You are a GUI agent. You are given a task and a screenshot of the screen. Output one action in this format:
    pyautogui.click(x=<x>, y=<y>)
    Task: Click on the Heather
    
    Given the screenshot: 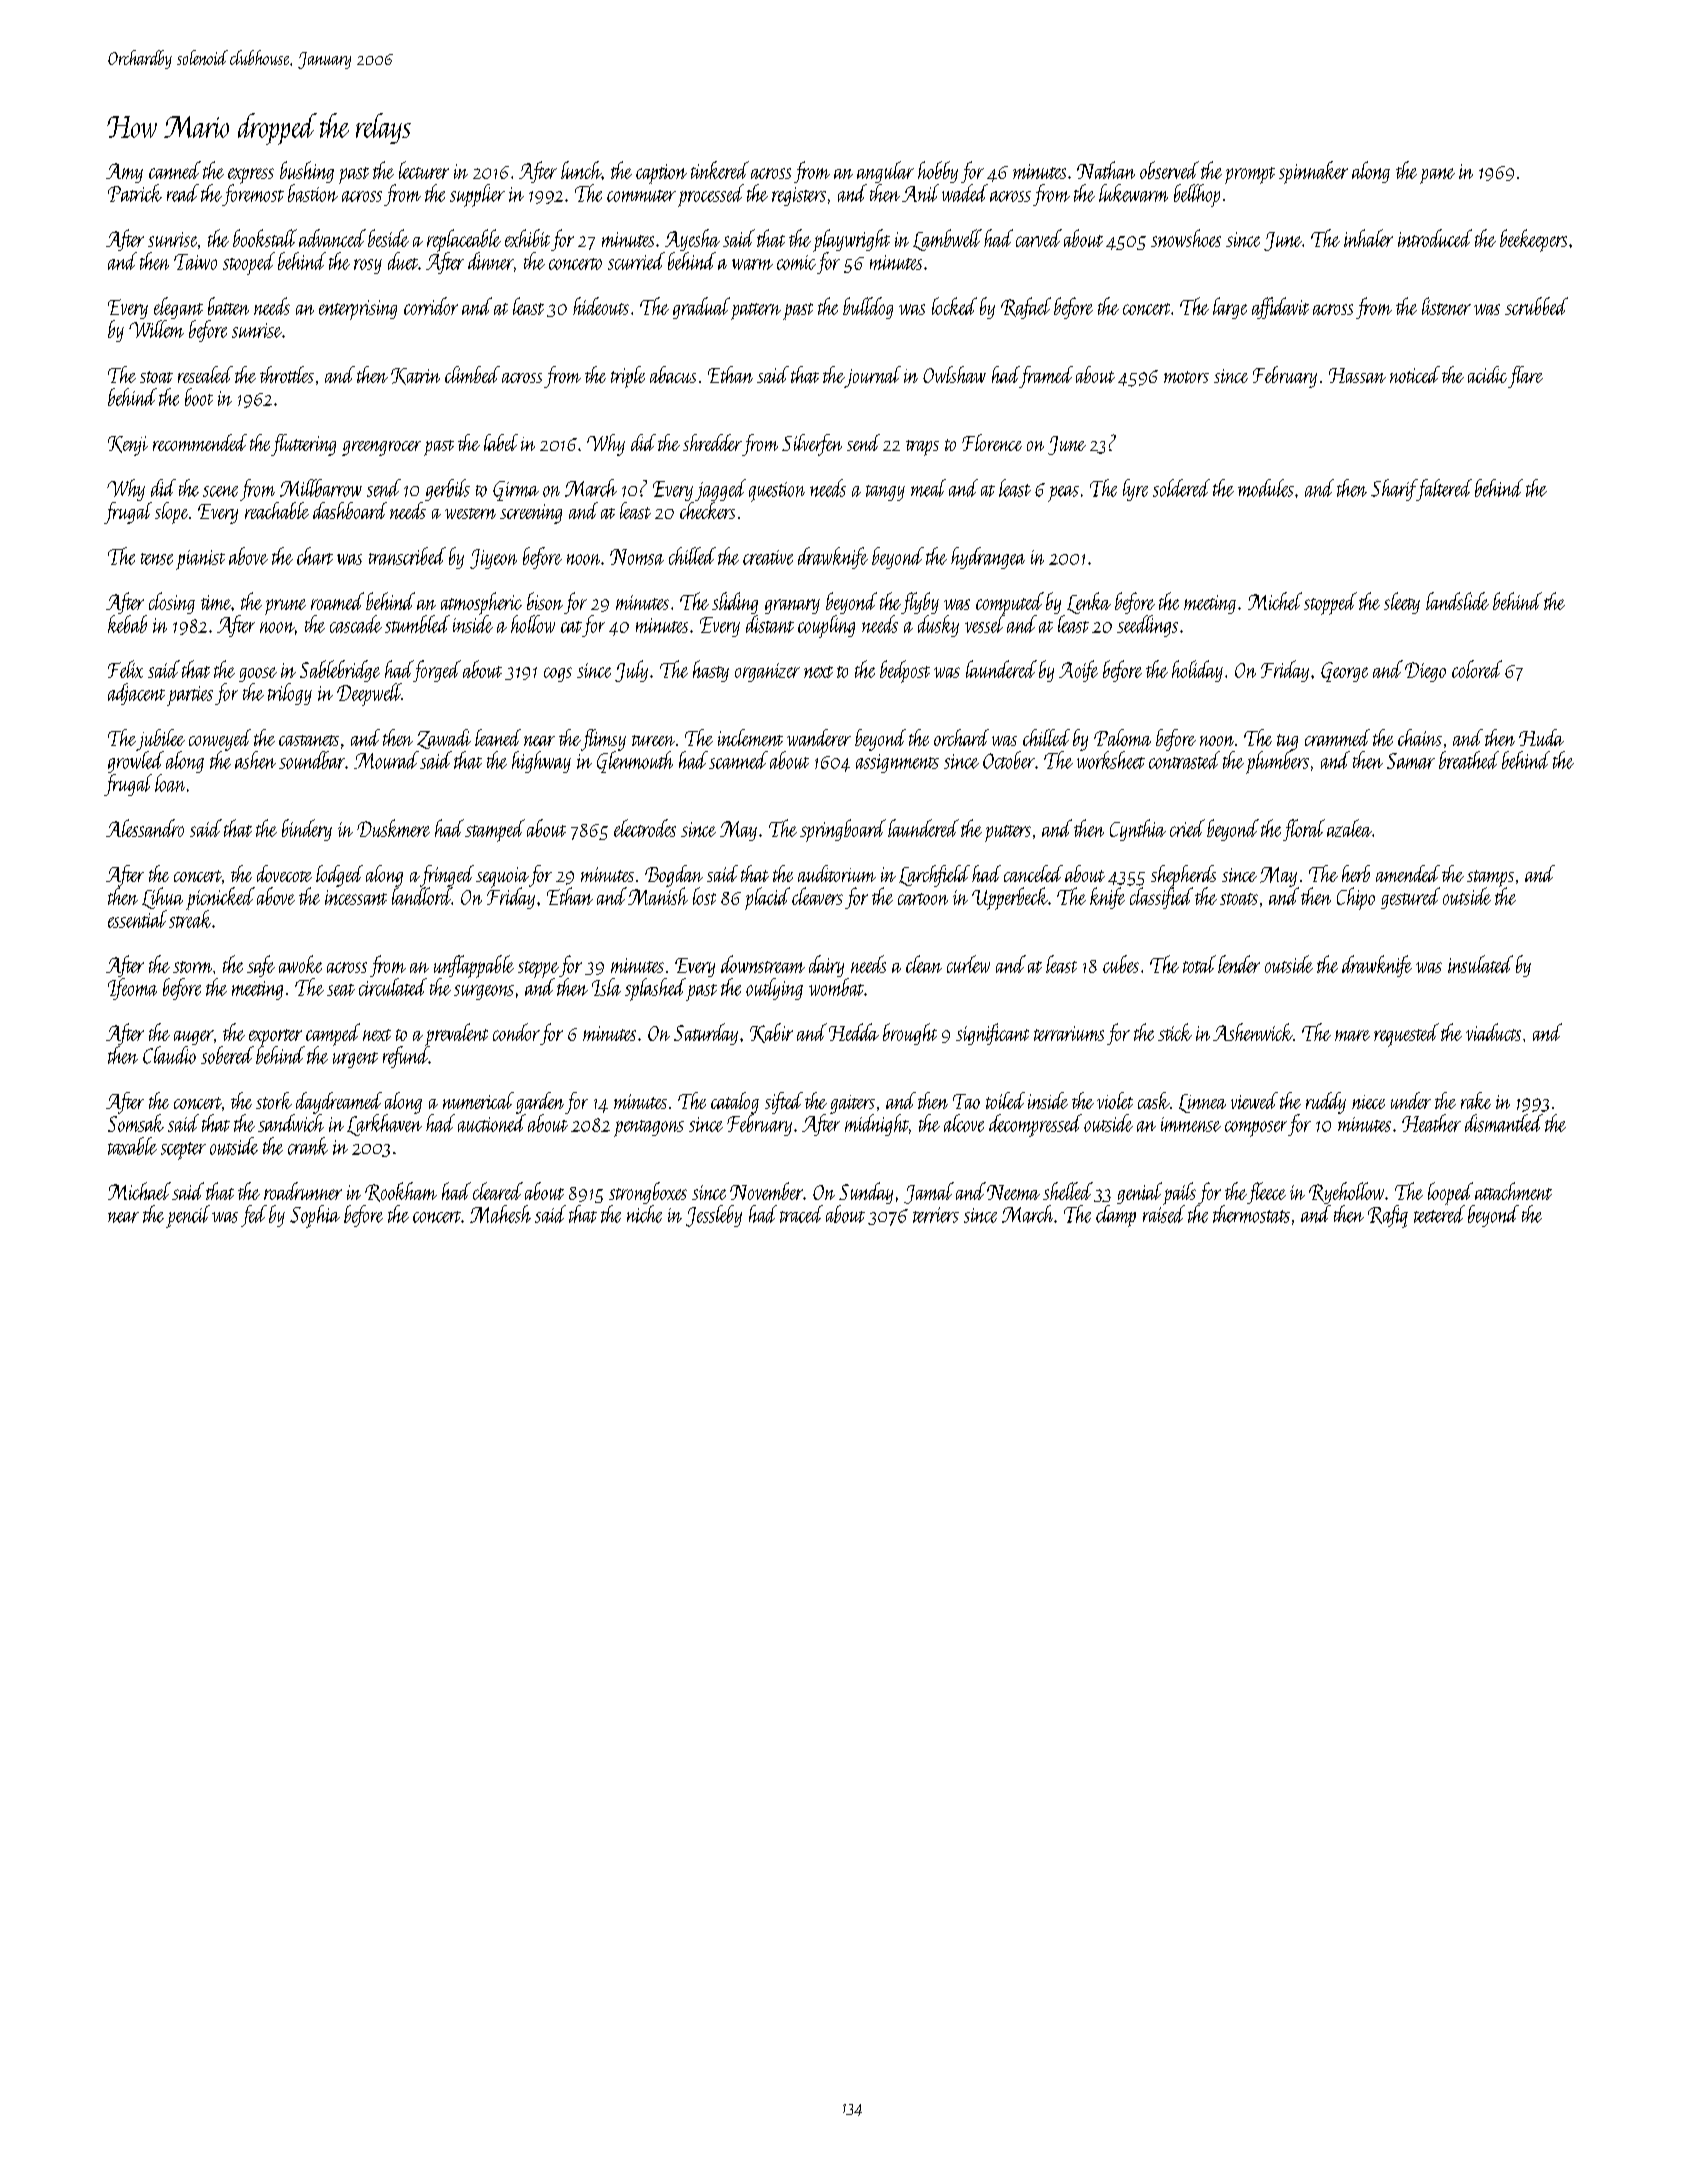 What is the action you would take?
    pyautogui.click(x=1431, y=1123)
